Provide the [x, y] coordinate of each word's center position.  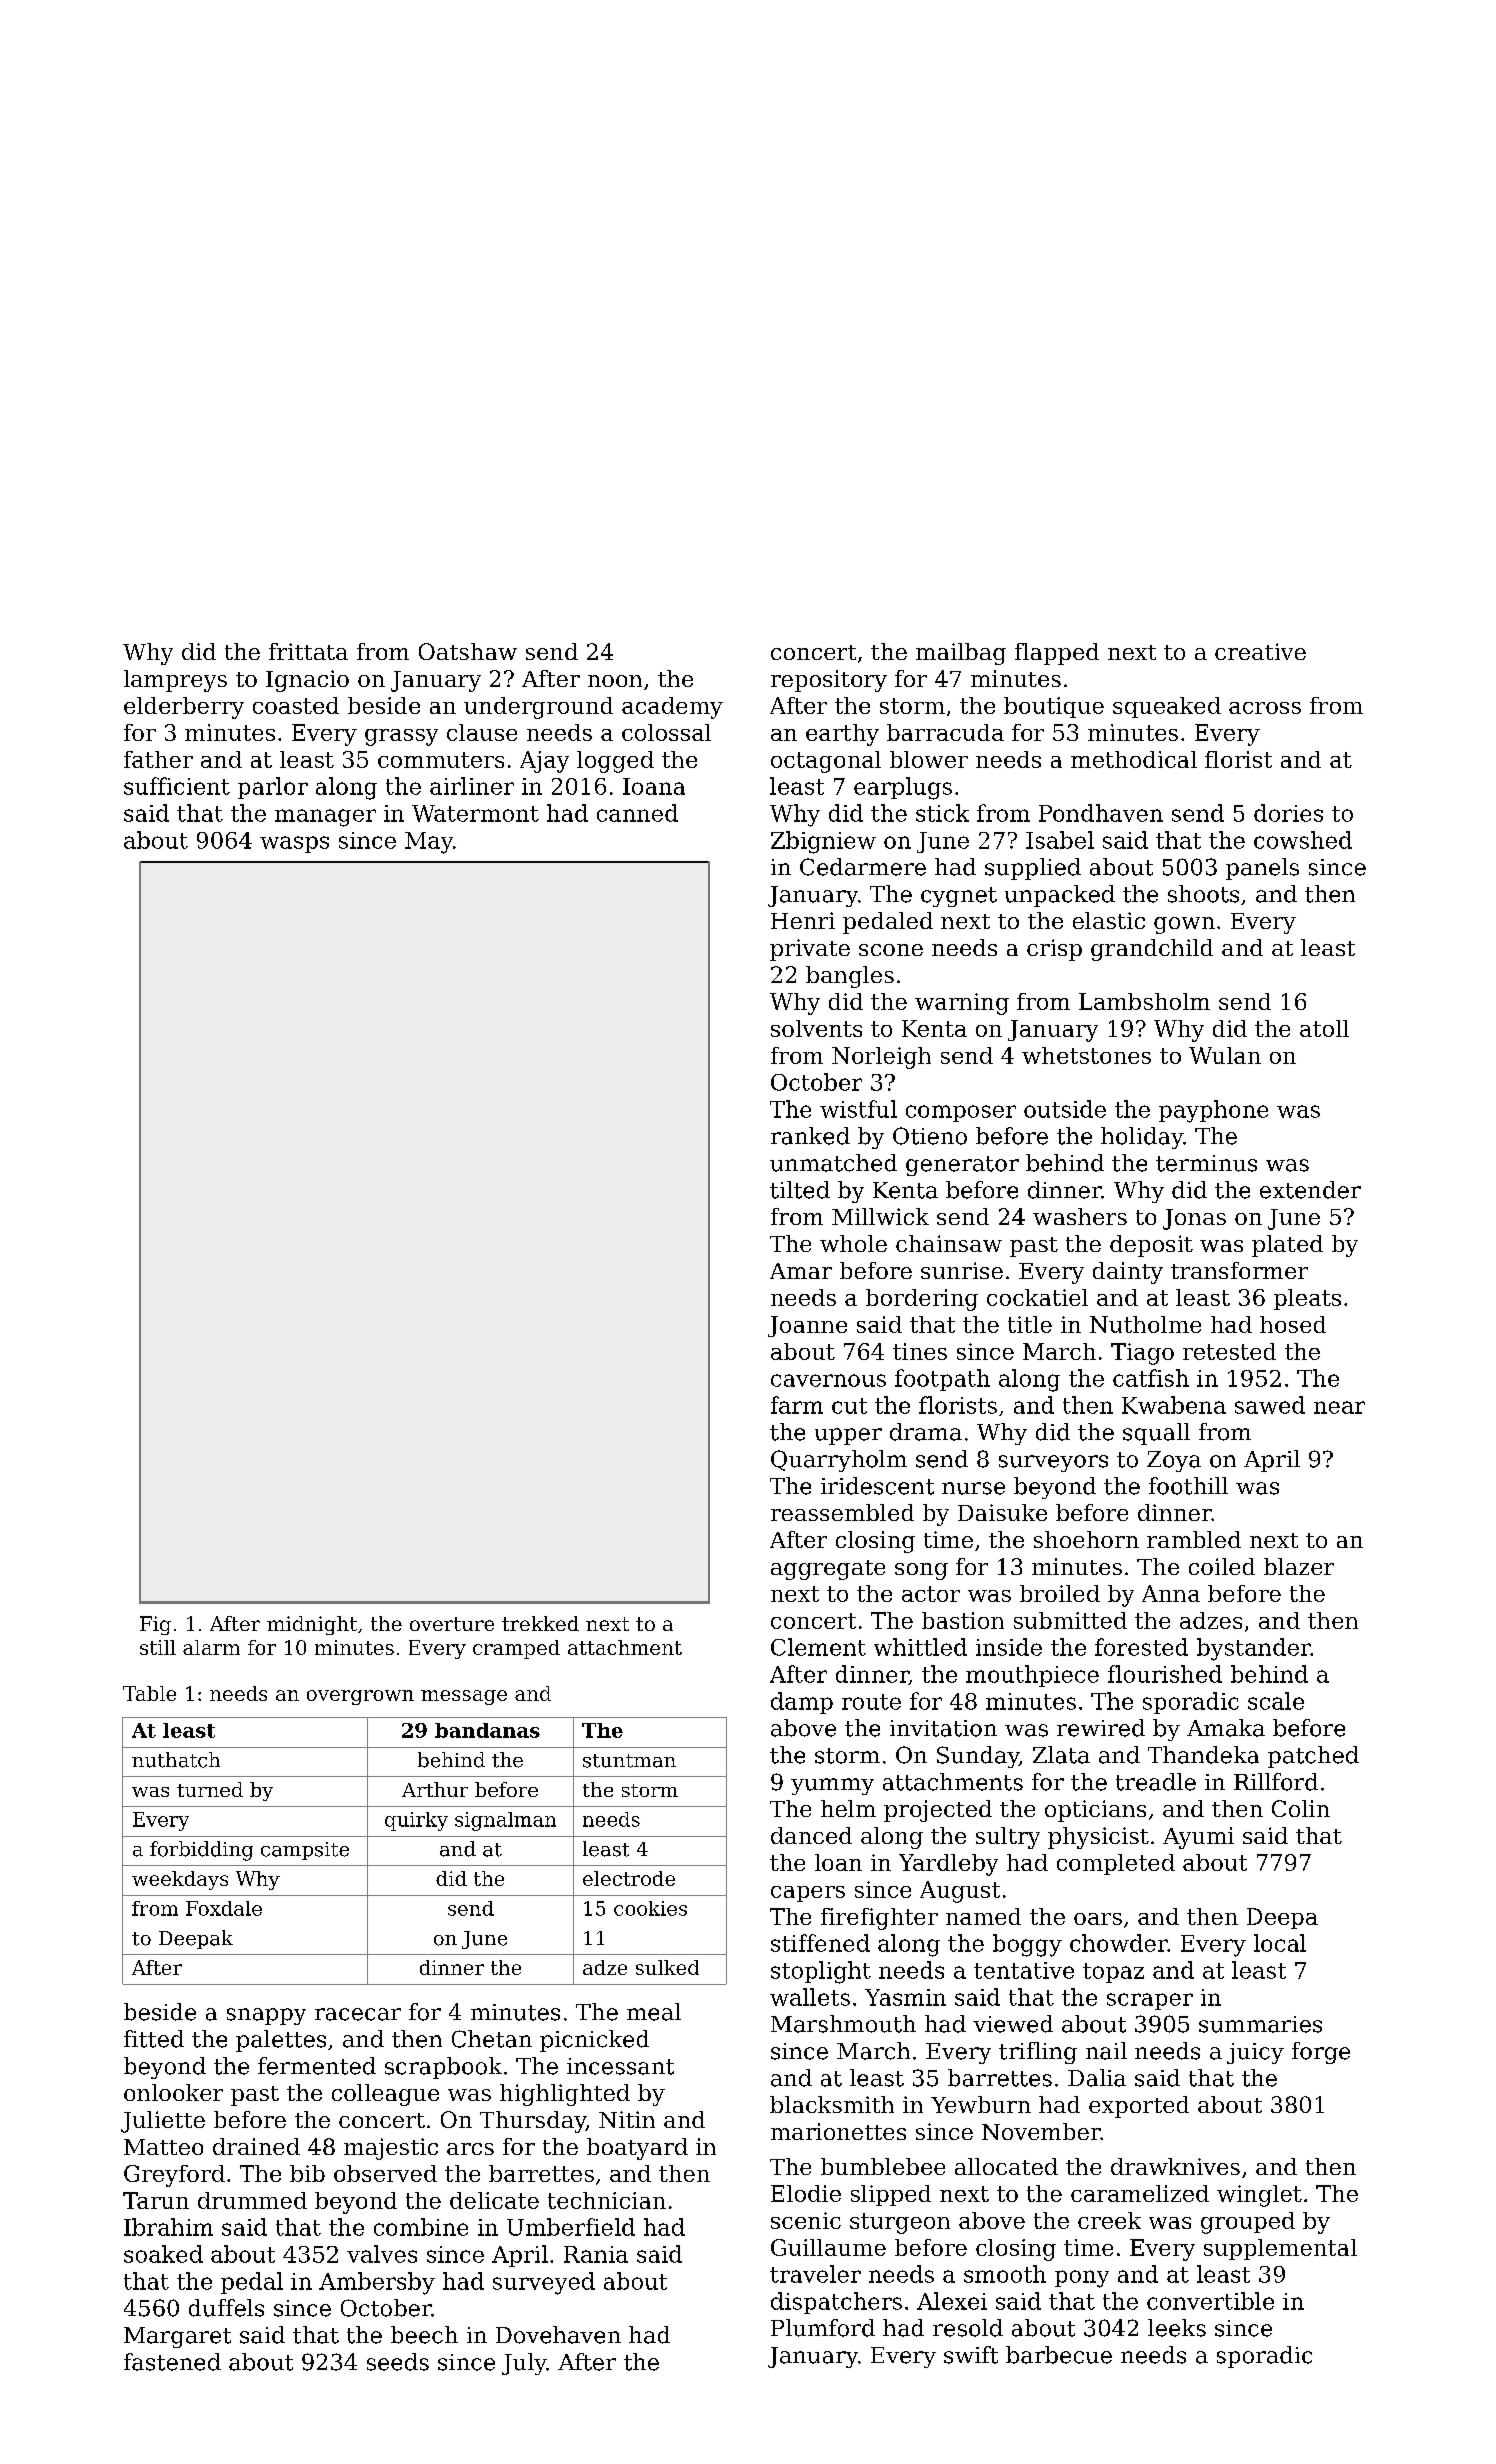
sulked [667, 1967]
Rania [596, 2254]
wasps [294, 844]
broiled [1060, 1593]
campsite [305, 1851]
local [1280, 1943]
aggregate [828, 1570]
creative [1260, 651]
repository [829, 681]
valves [382, 2254]
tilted [800, 1190]
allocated [1006, 2166]
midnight [312, 1625]
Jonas [1194, 1219]
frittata [308, 651]
